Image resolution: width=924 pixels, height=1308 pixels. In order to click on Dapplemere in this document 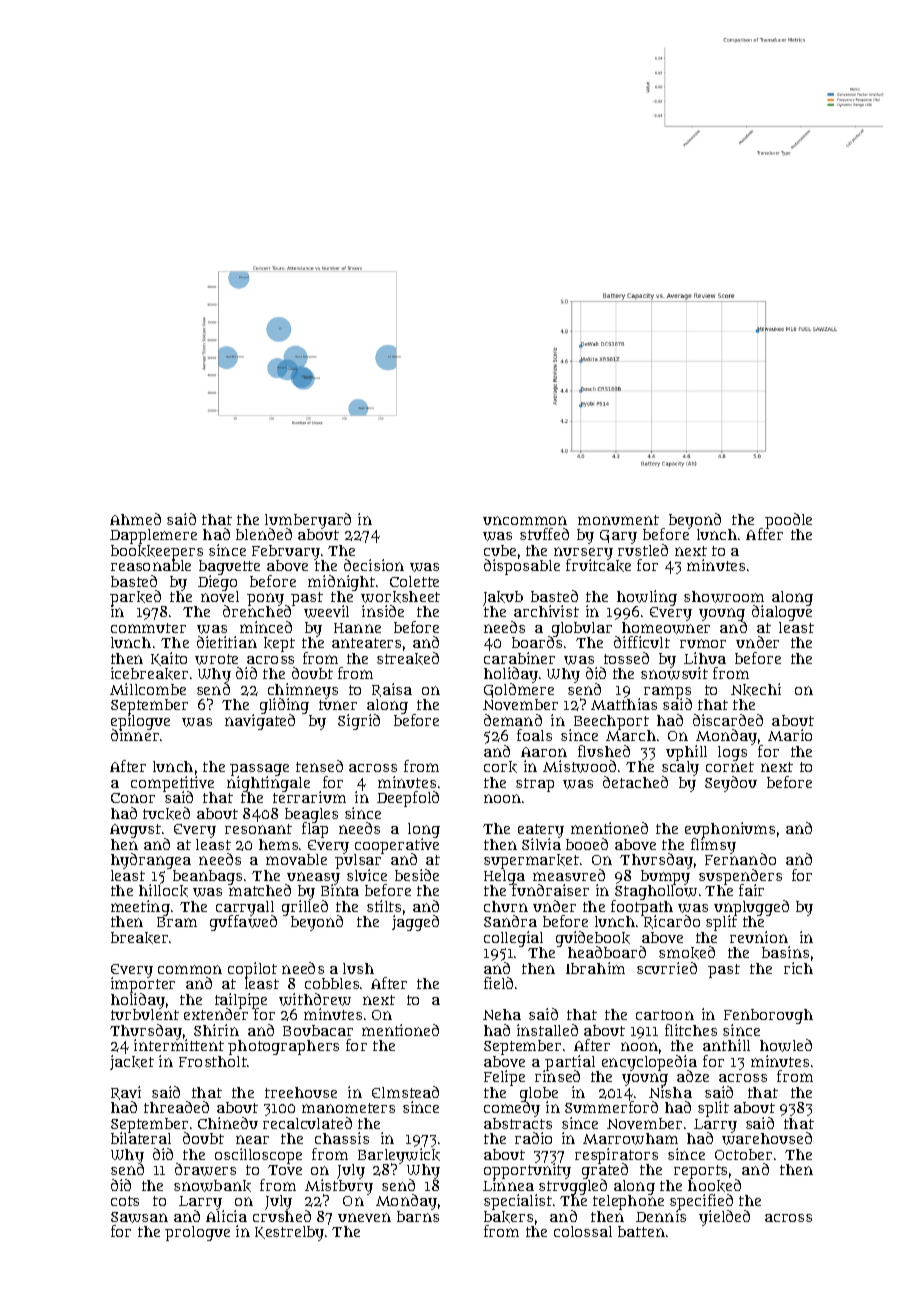, I will do `click(153, 536)`.
